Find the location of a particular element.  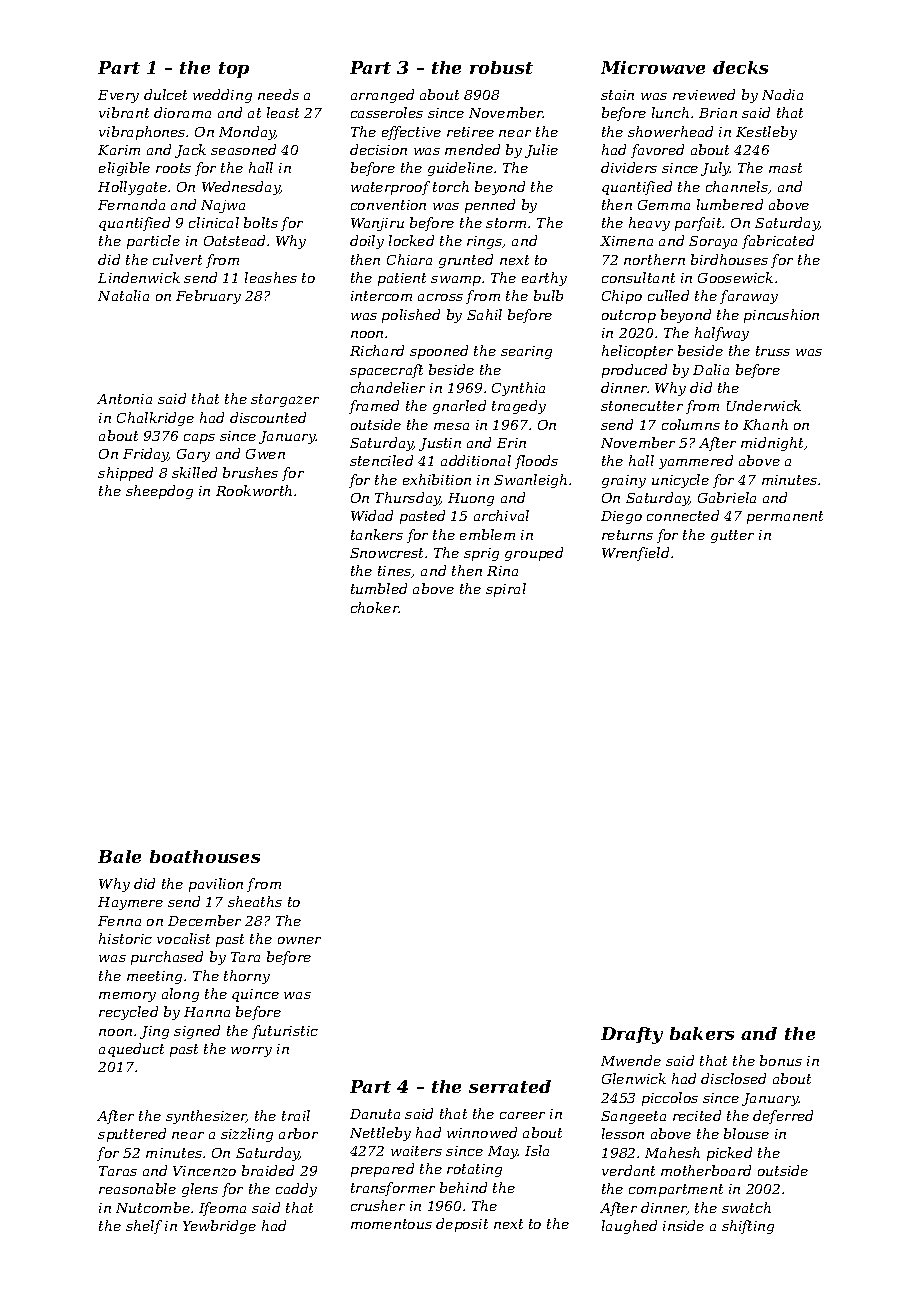

robust is located at coordinates (501, 67).
